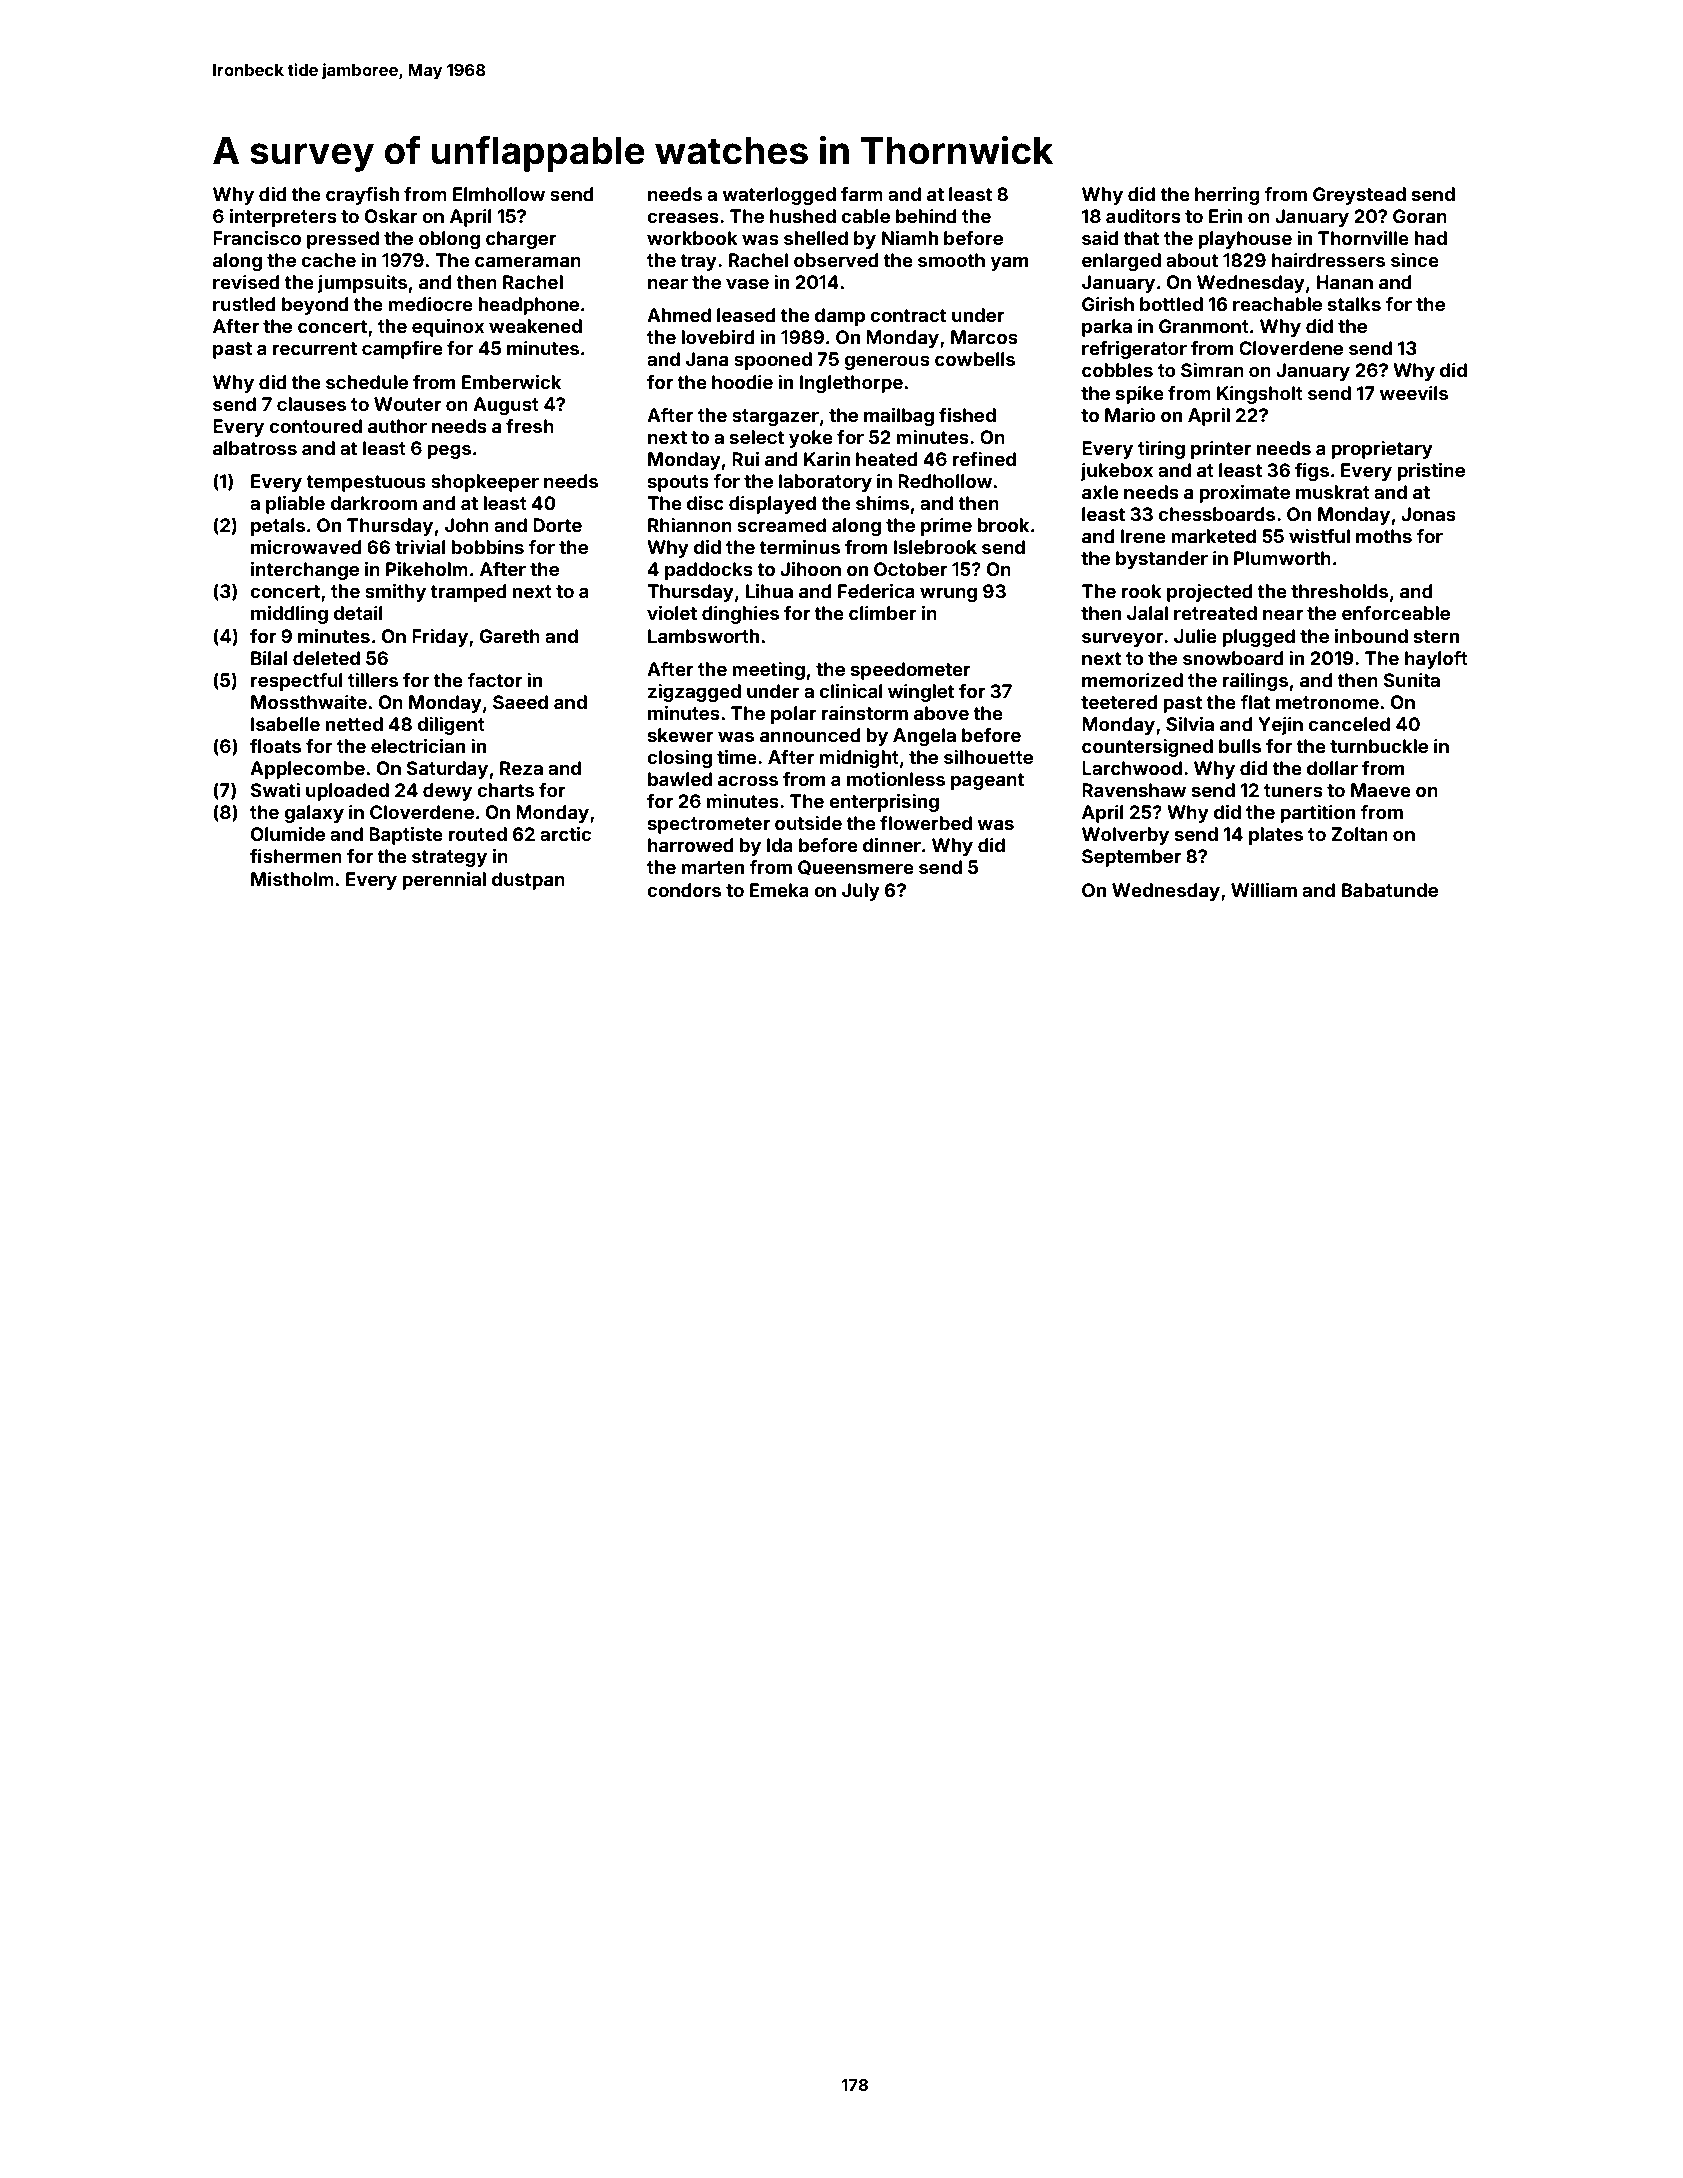 The image size is (1683, 2178). I want to click on herring, so click(1227, 196).
